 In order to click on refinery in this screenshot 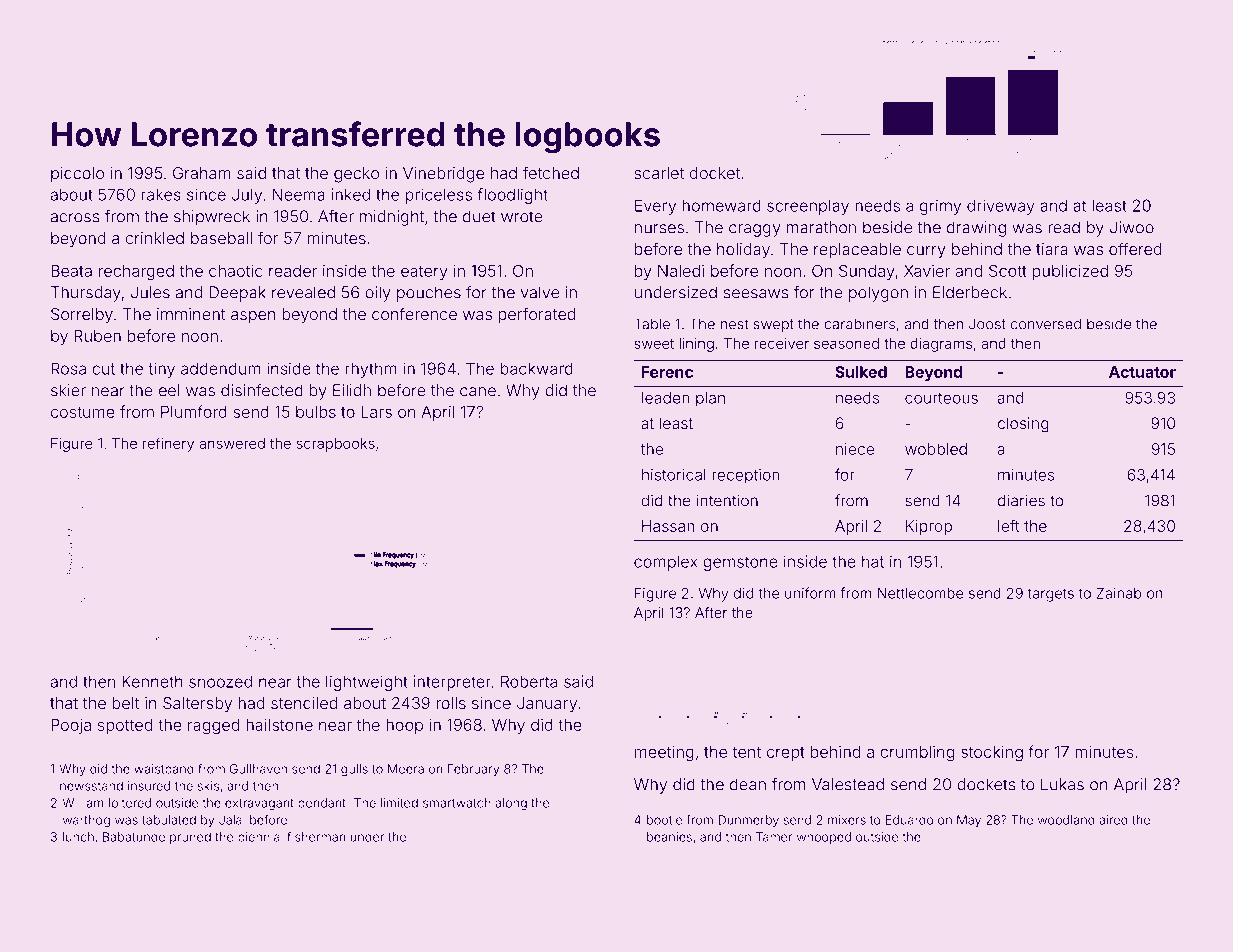, I will do `click(168, 444)`.
